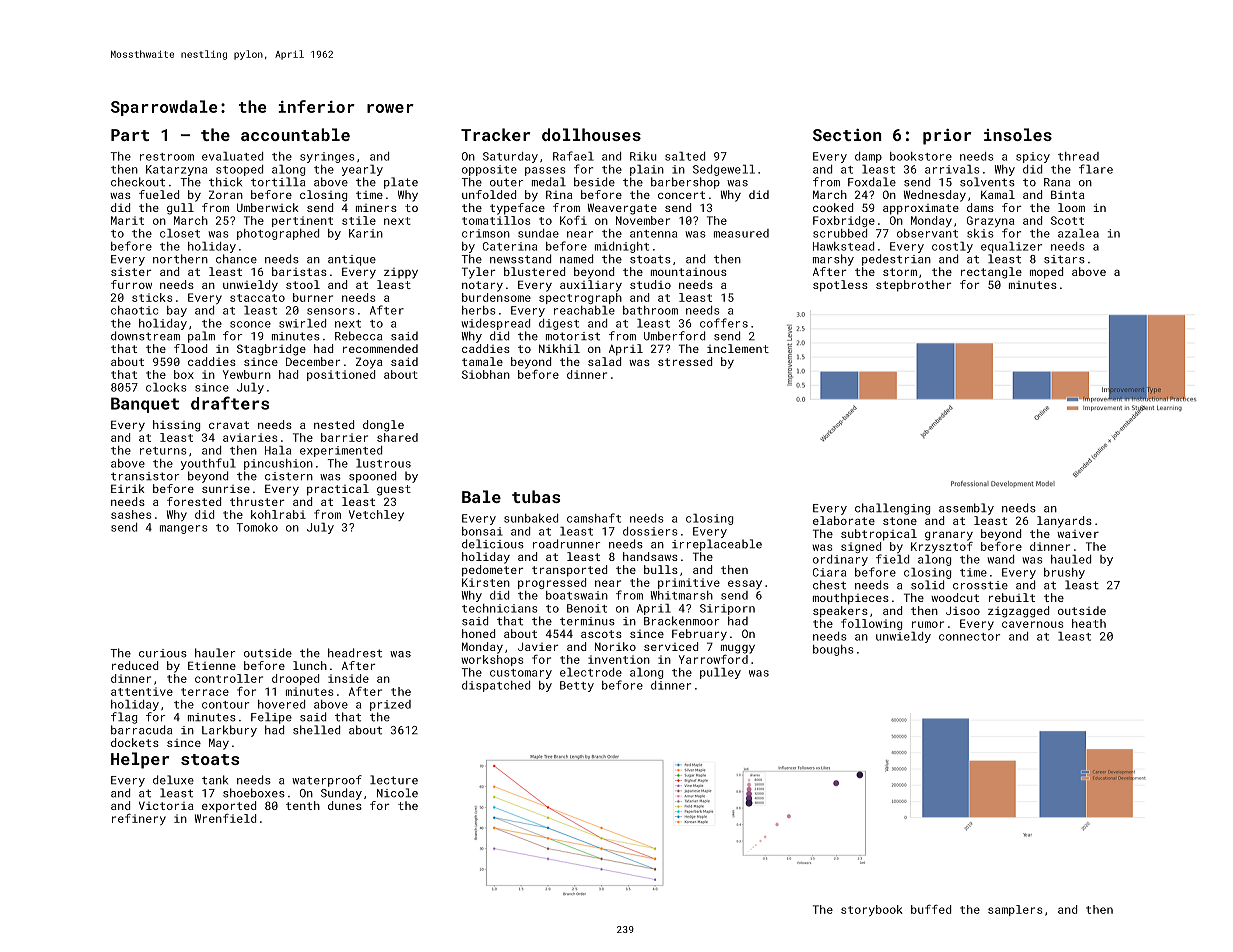 The image size is (1233, 952). I want to click on Banquet, so click(145, 405).
